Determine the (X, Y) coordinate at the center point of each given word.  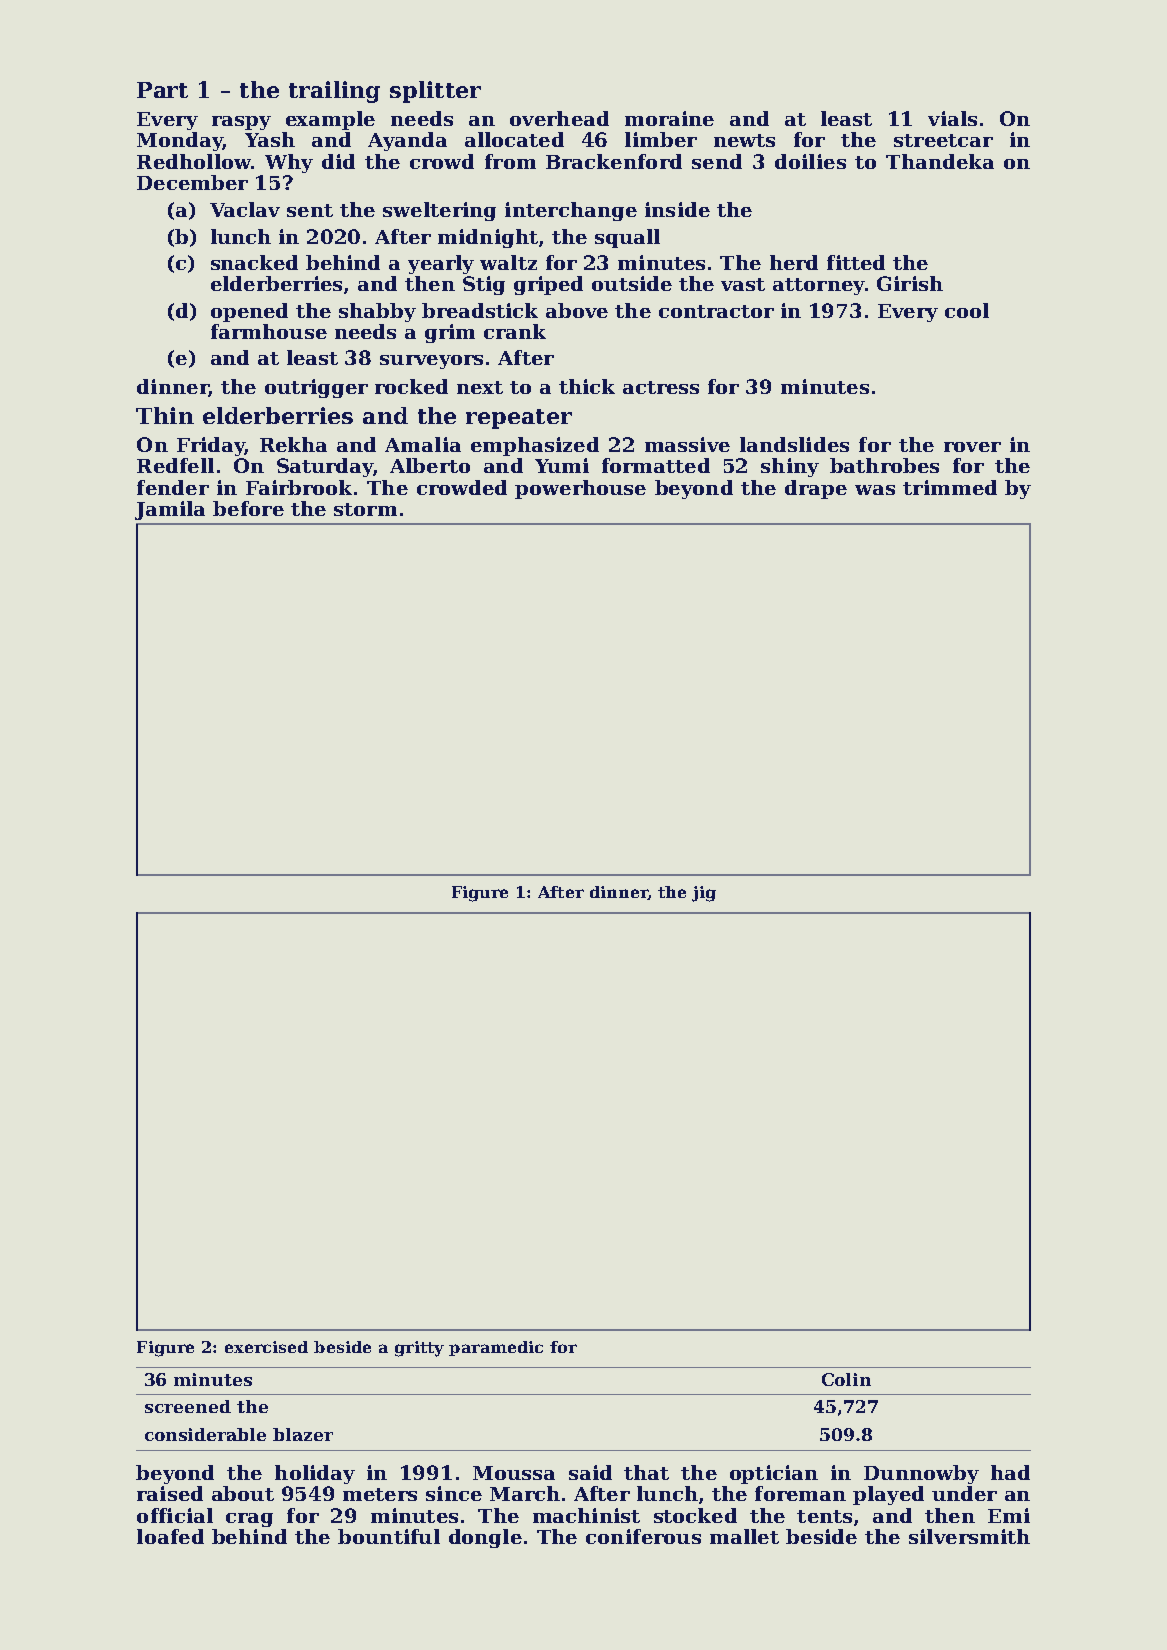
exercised (266, 1347)
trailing (334, 92)
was (875, 490)
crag (249, 1520)
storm (365, 509)
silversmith (969, 1536)
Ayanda (407, 141)
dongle (485, 1538)
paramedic (496, 1348)
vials (952, 118)
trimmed (950, 487)
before (248, 508)
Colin (846, 1379)
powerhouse (580, 489)
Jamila (170, 510)
